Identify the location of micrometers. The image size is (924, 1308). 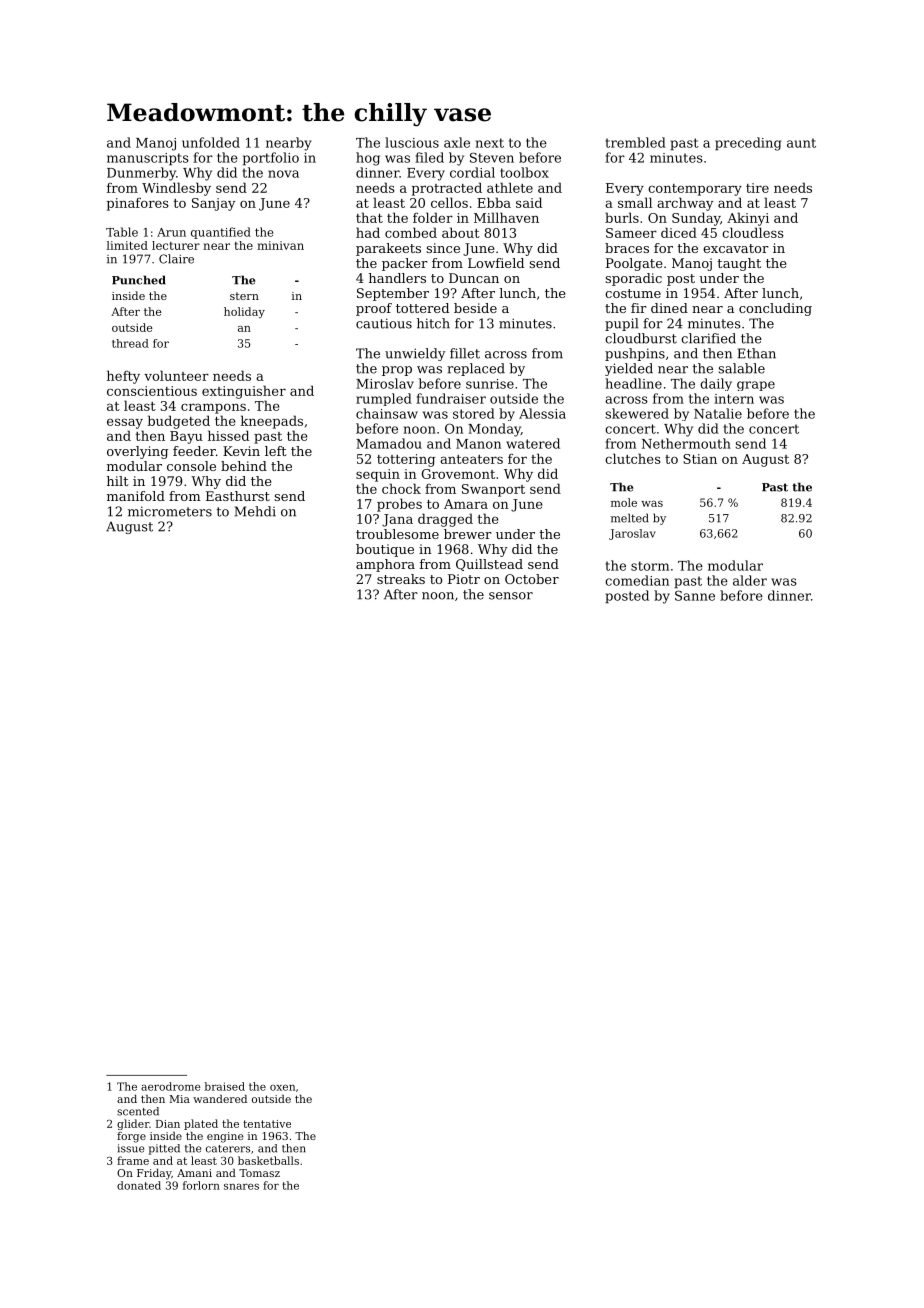
(170, 511).
